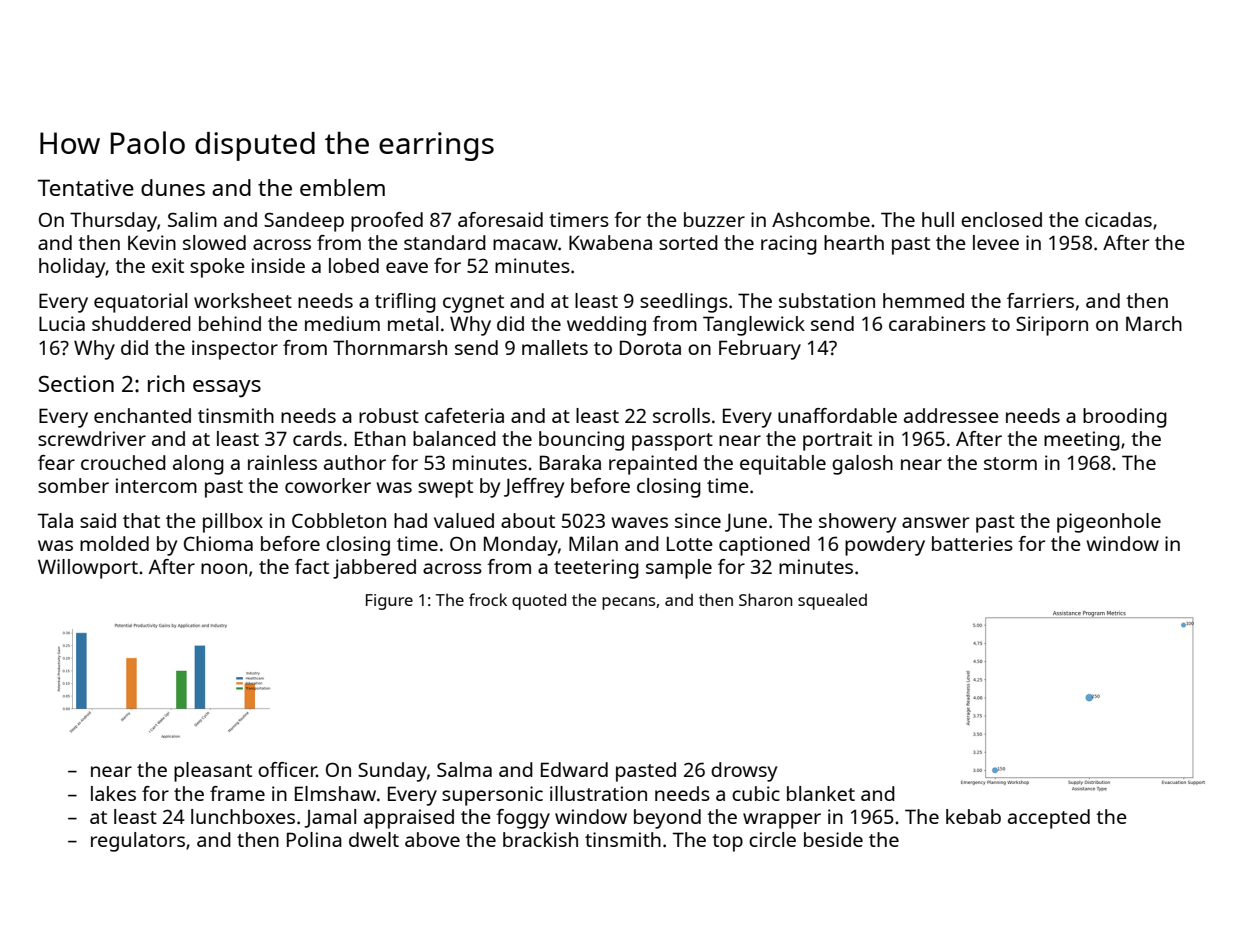 The height and width of the screenshot is (952, 1233). Describe the element at coordinates (113, 793) in the screenshot. I see `lakes` at that location.
